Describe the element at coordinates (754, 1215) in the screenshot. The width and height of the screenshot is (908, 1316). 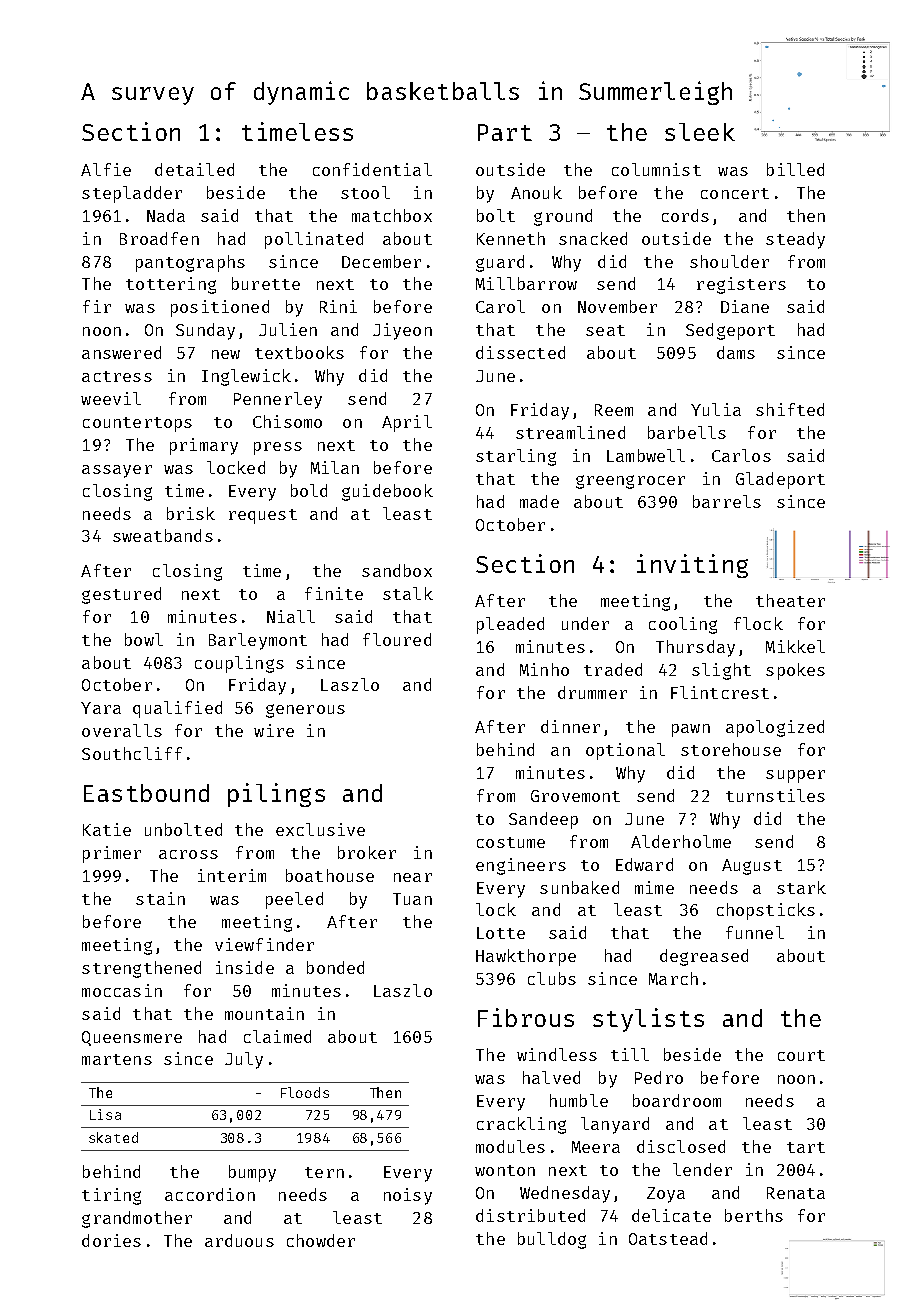
I see `berths` at that location.
